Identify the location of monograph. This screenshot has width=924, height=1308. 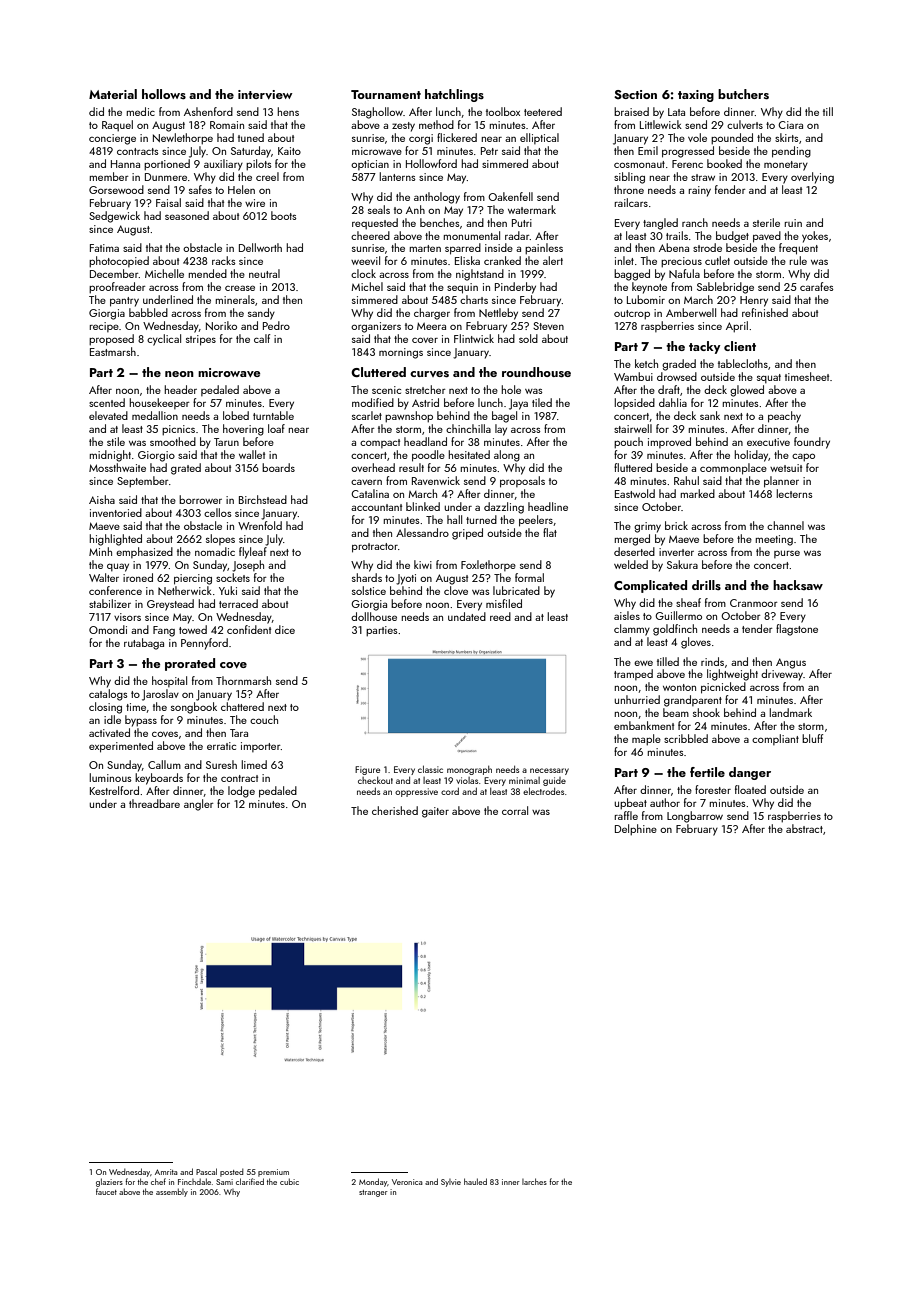
(469, 770).
